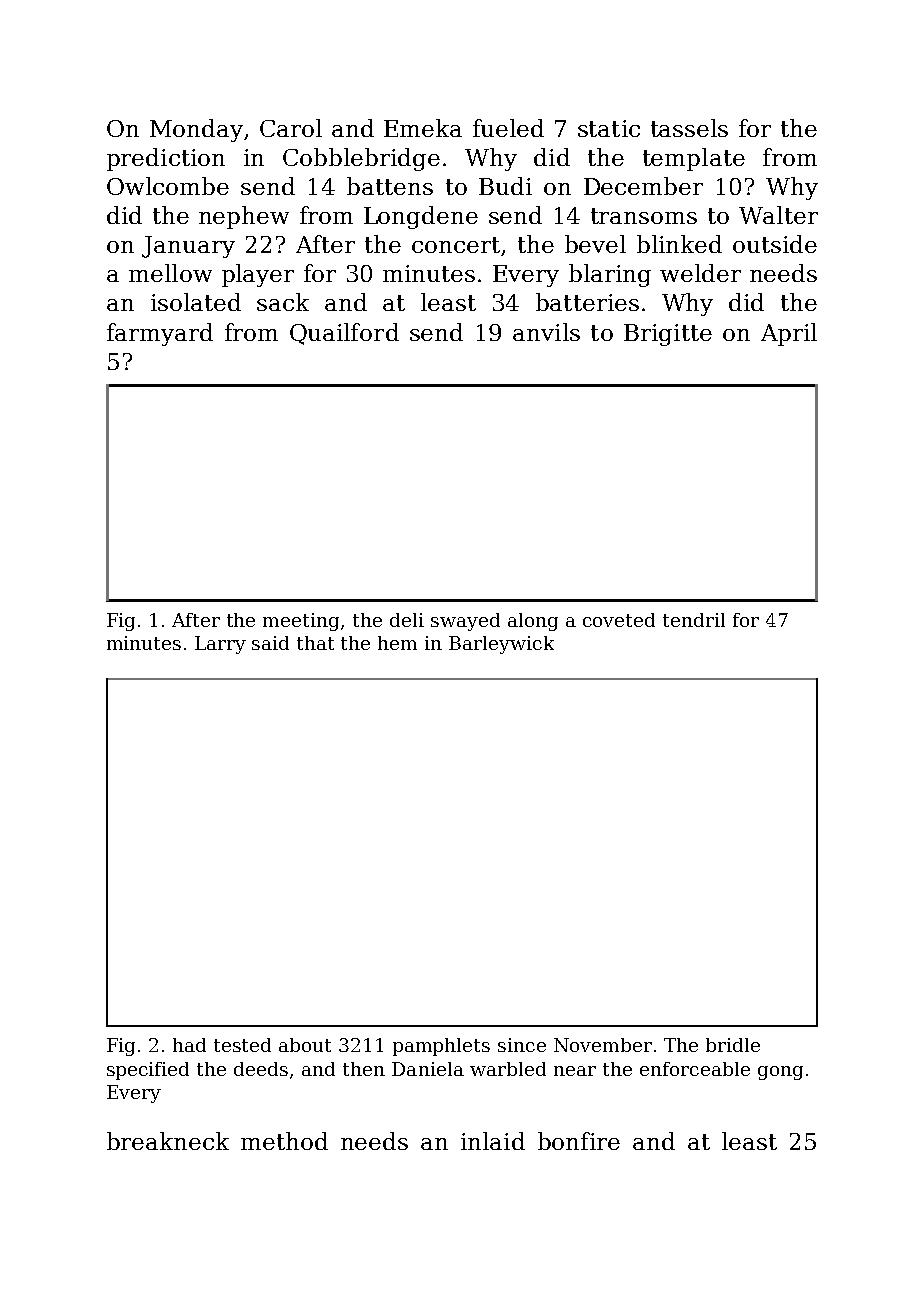 The height and width of the screenshot is (1311, 924). Describe the element at coordinates (397, 643) in the screenshot. I see `hem` at that location.
